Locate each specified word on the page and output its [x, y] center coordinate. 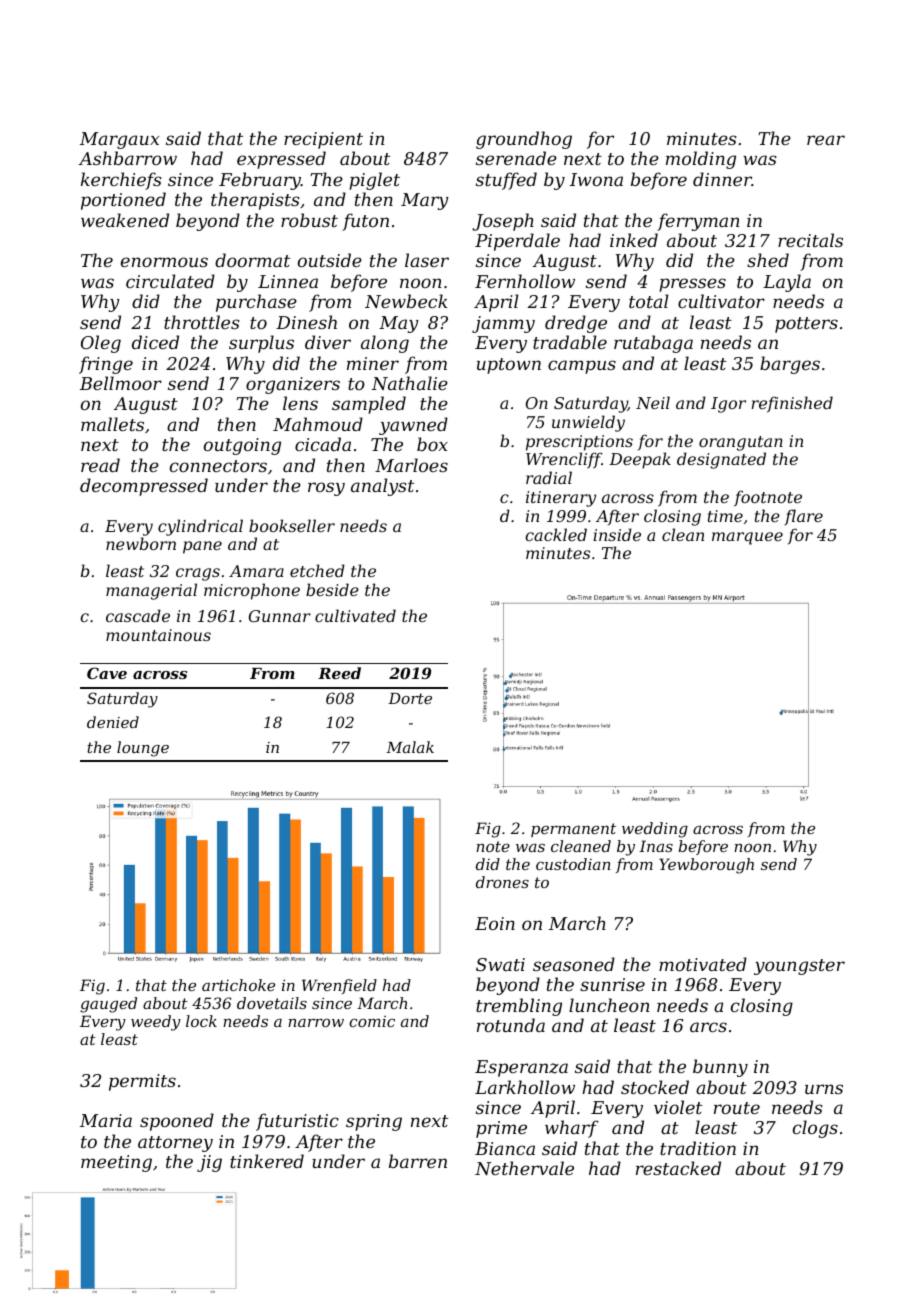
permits [142, 1082]
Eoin [495, 923]
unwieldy [588, 423]
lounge [143, 749]
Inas [656, 846]
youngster [799, 967]
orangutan [741, 443]
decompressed [144, 487]
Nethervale [524, 1168]
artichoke [238, 985]
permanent [573, 830]
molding [701, 160]
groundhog [524, 140]
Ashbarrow [128, 158]
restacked [678, 1168]
